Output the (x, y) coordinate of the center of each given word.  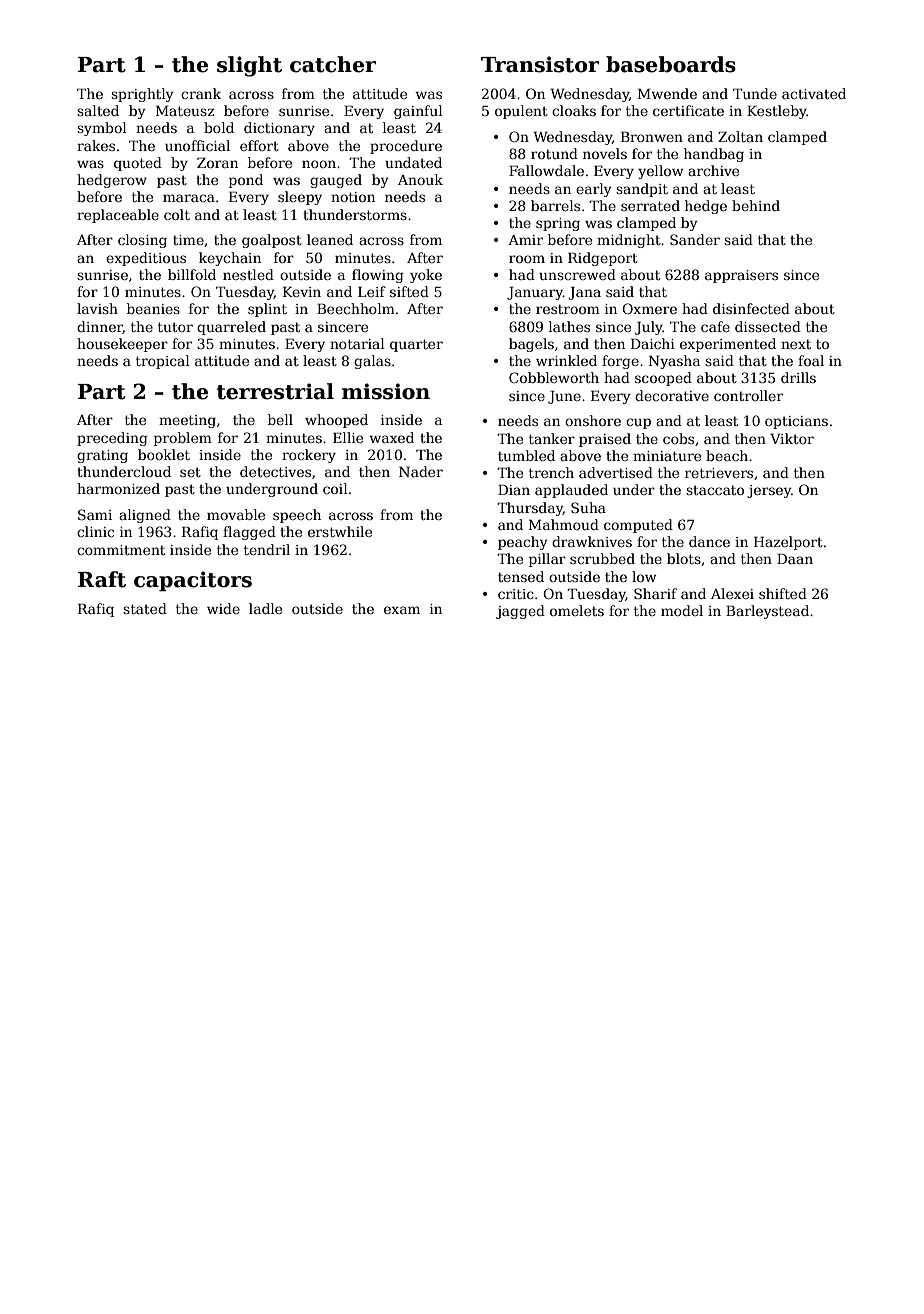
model (682, 610)
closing (142, 241)
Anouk (420, 179)
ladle (265, 608)
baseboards (671, 64)
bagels (531, 345)
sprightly (142, 95)
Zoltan (740, 136)
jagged (520, 612)
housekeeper (122, 345)
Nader (421, 471)
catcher (333, 64)
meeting (187, 421)
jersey (769, 491)
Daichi (653, 343)
